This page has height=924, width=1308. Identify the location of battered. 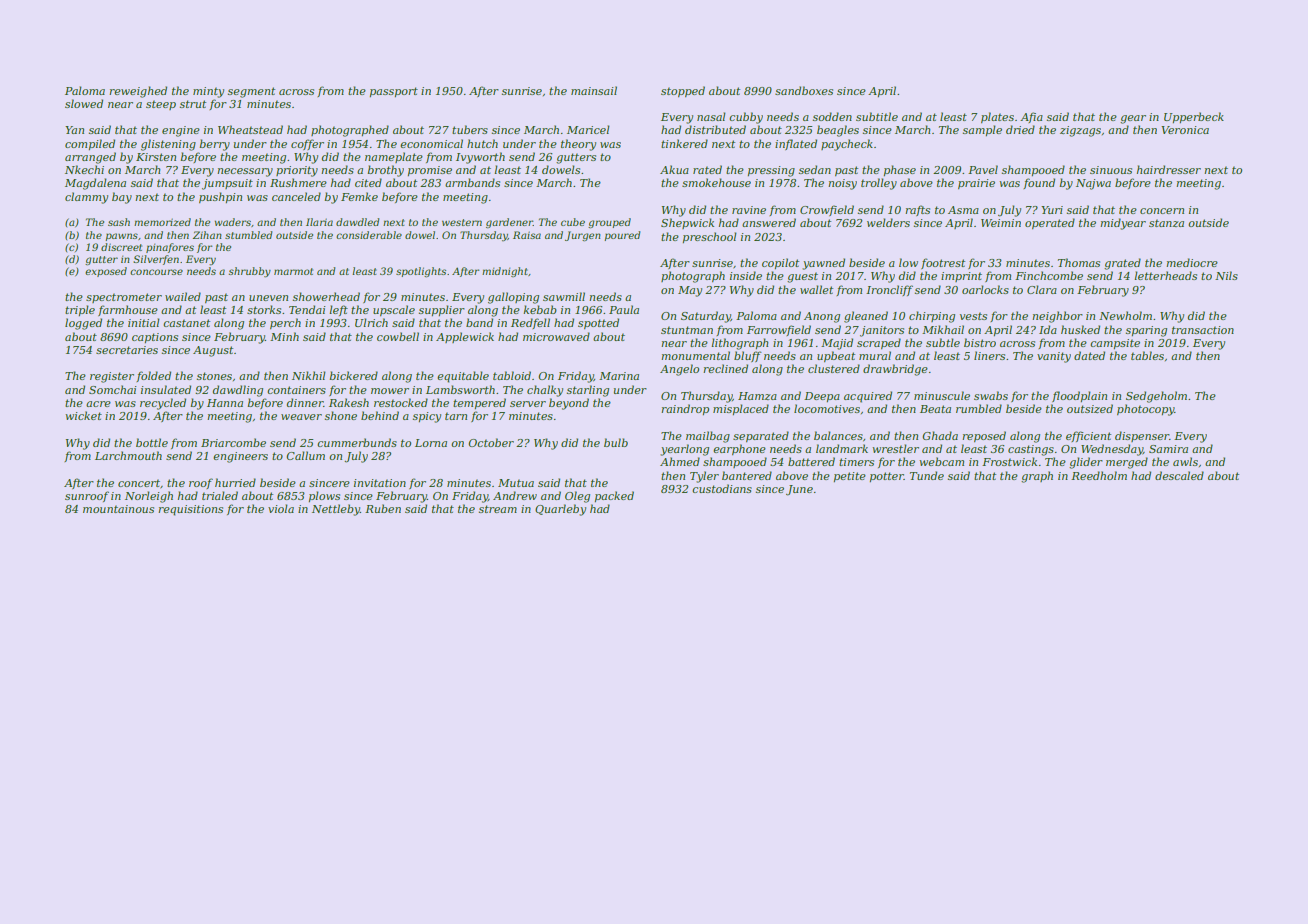
(811, 461).
